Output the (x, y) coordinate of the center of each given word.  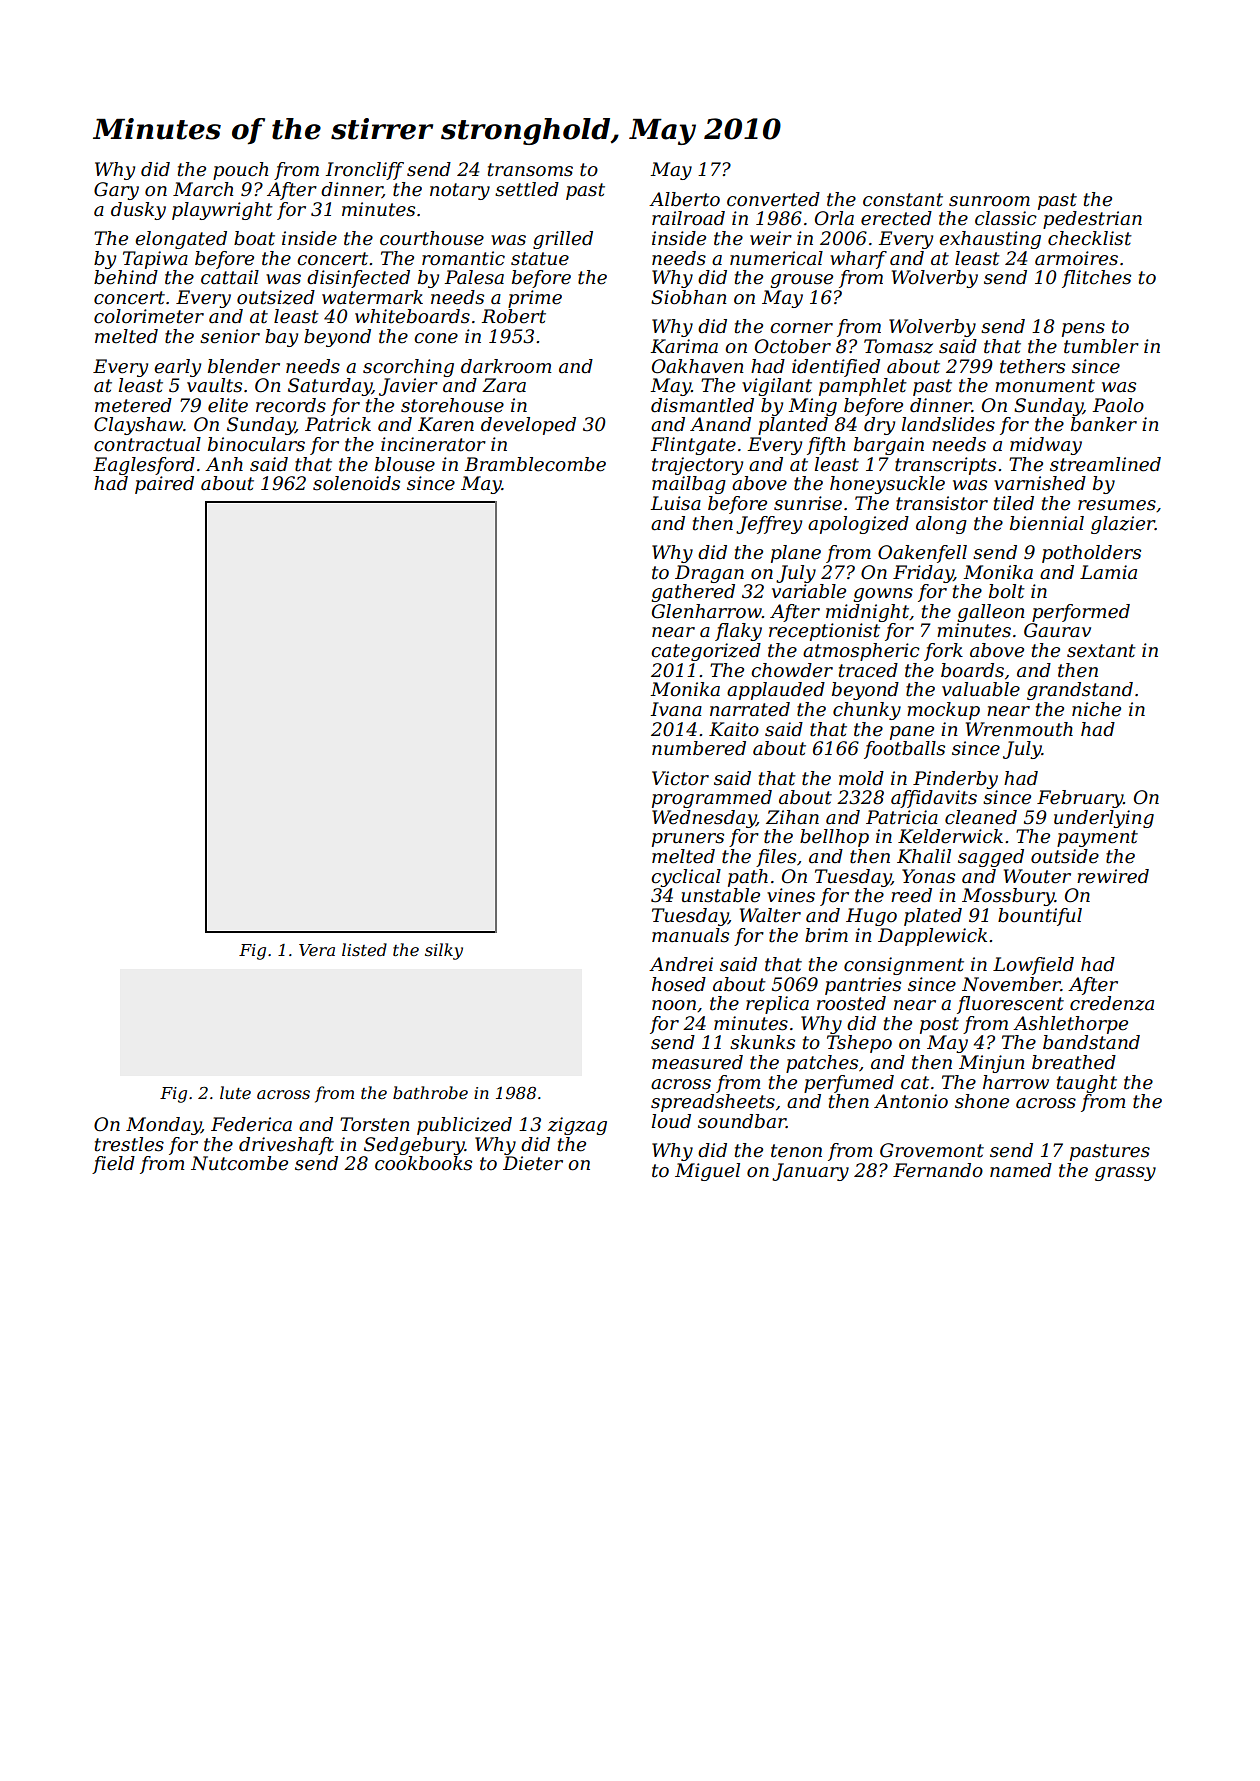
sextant (1101, 651)
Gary (116, 191)
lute (235, 1092)
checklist (1090, 238)
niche (1096, 709)
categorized (706, 652)
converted (773, 199)
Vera (317, 950)
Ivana (676, 709)
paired (164, 485)
